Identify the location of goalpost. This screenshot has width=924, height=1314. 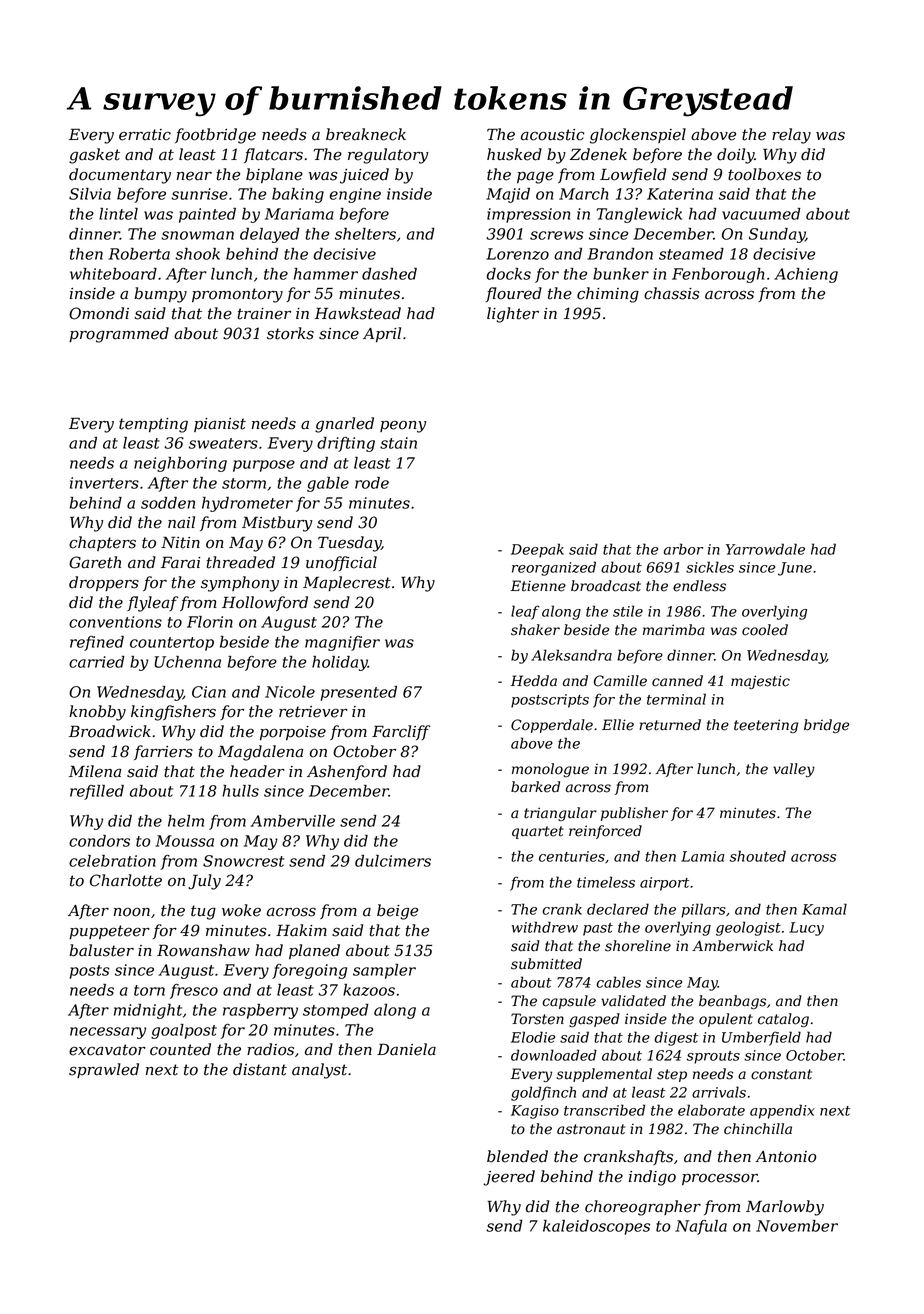
(184, 1031).
